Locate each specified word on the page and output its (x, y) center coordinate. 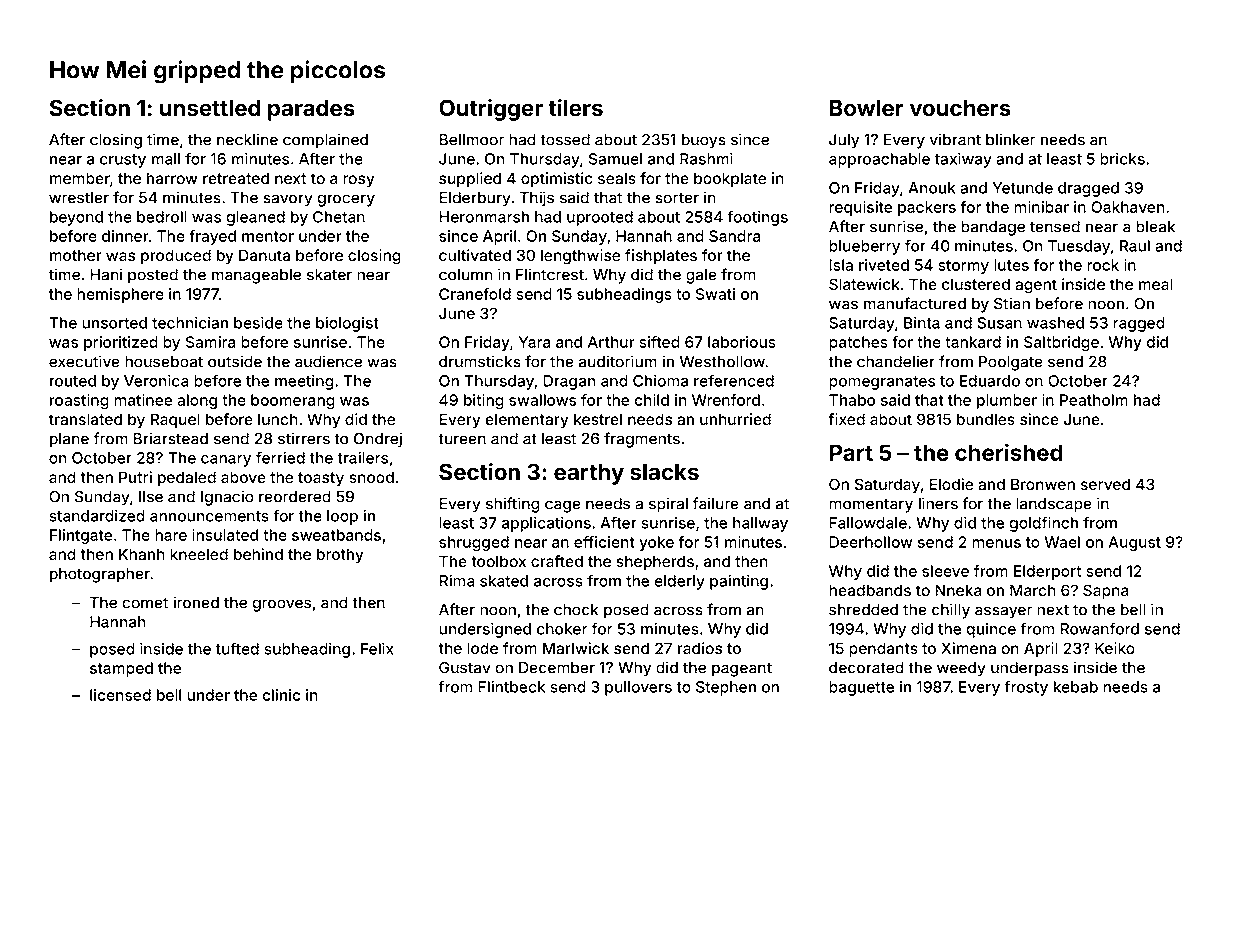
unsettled (210, 108)
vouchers (960, 108)
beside (258, 323)
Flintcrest (550, 274)
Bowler (867, 108)
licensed (120, 695)
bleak (1155, 227)
